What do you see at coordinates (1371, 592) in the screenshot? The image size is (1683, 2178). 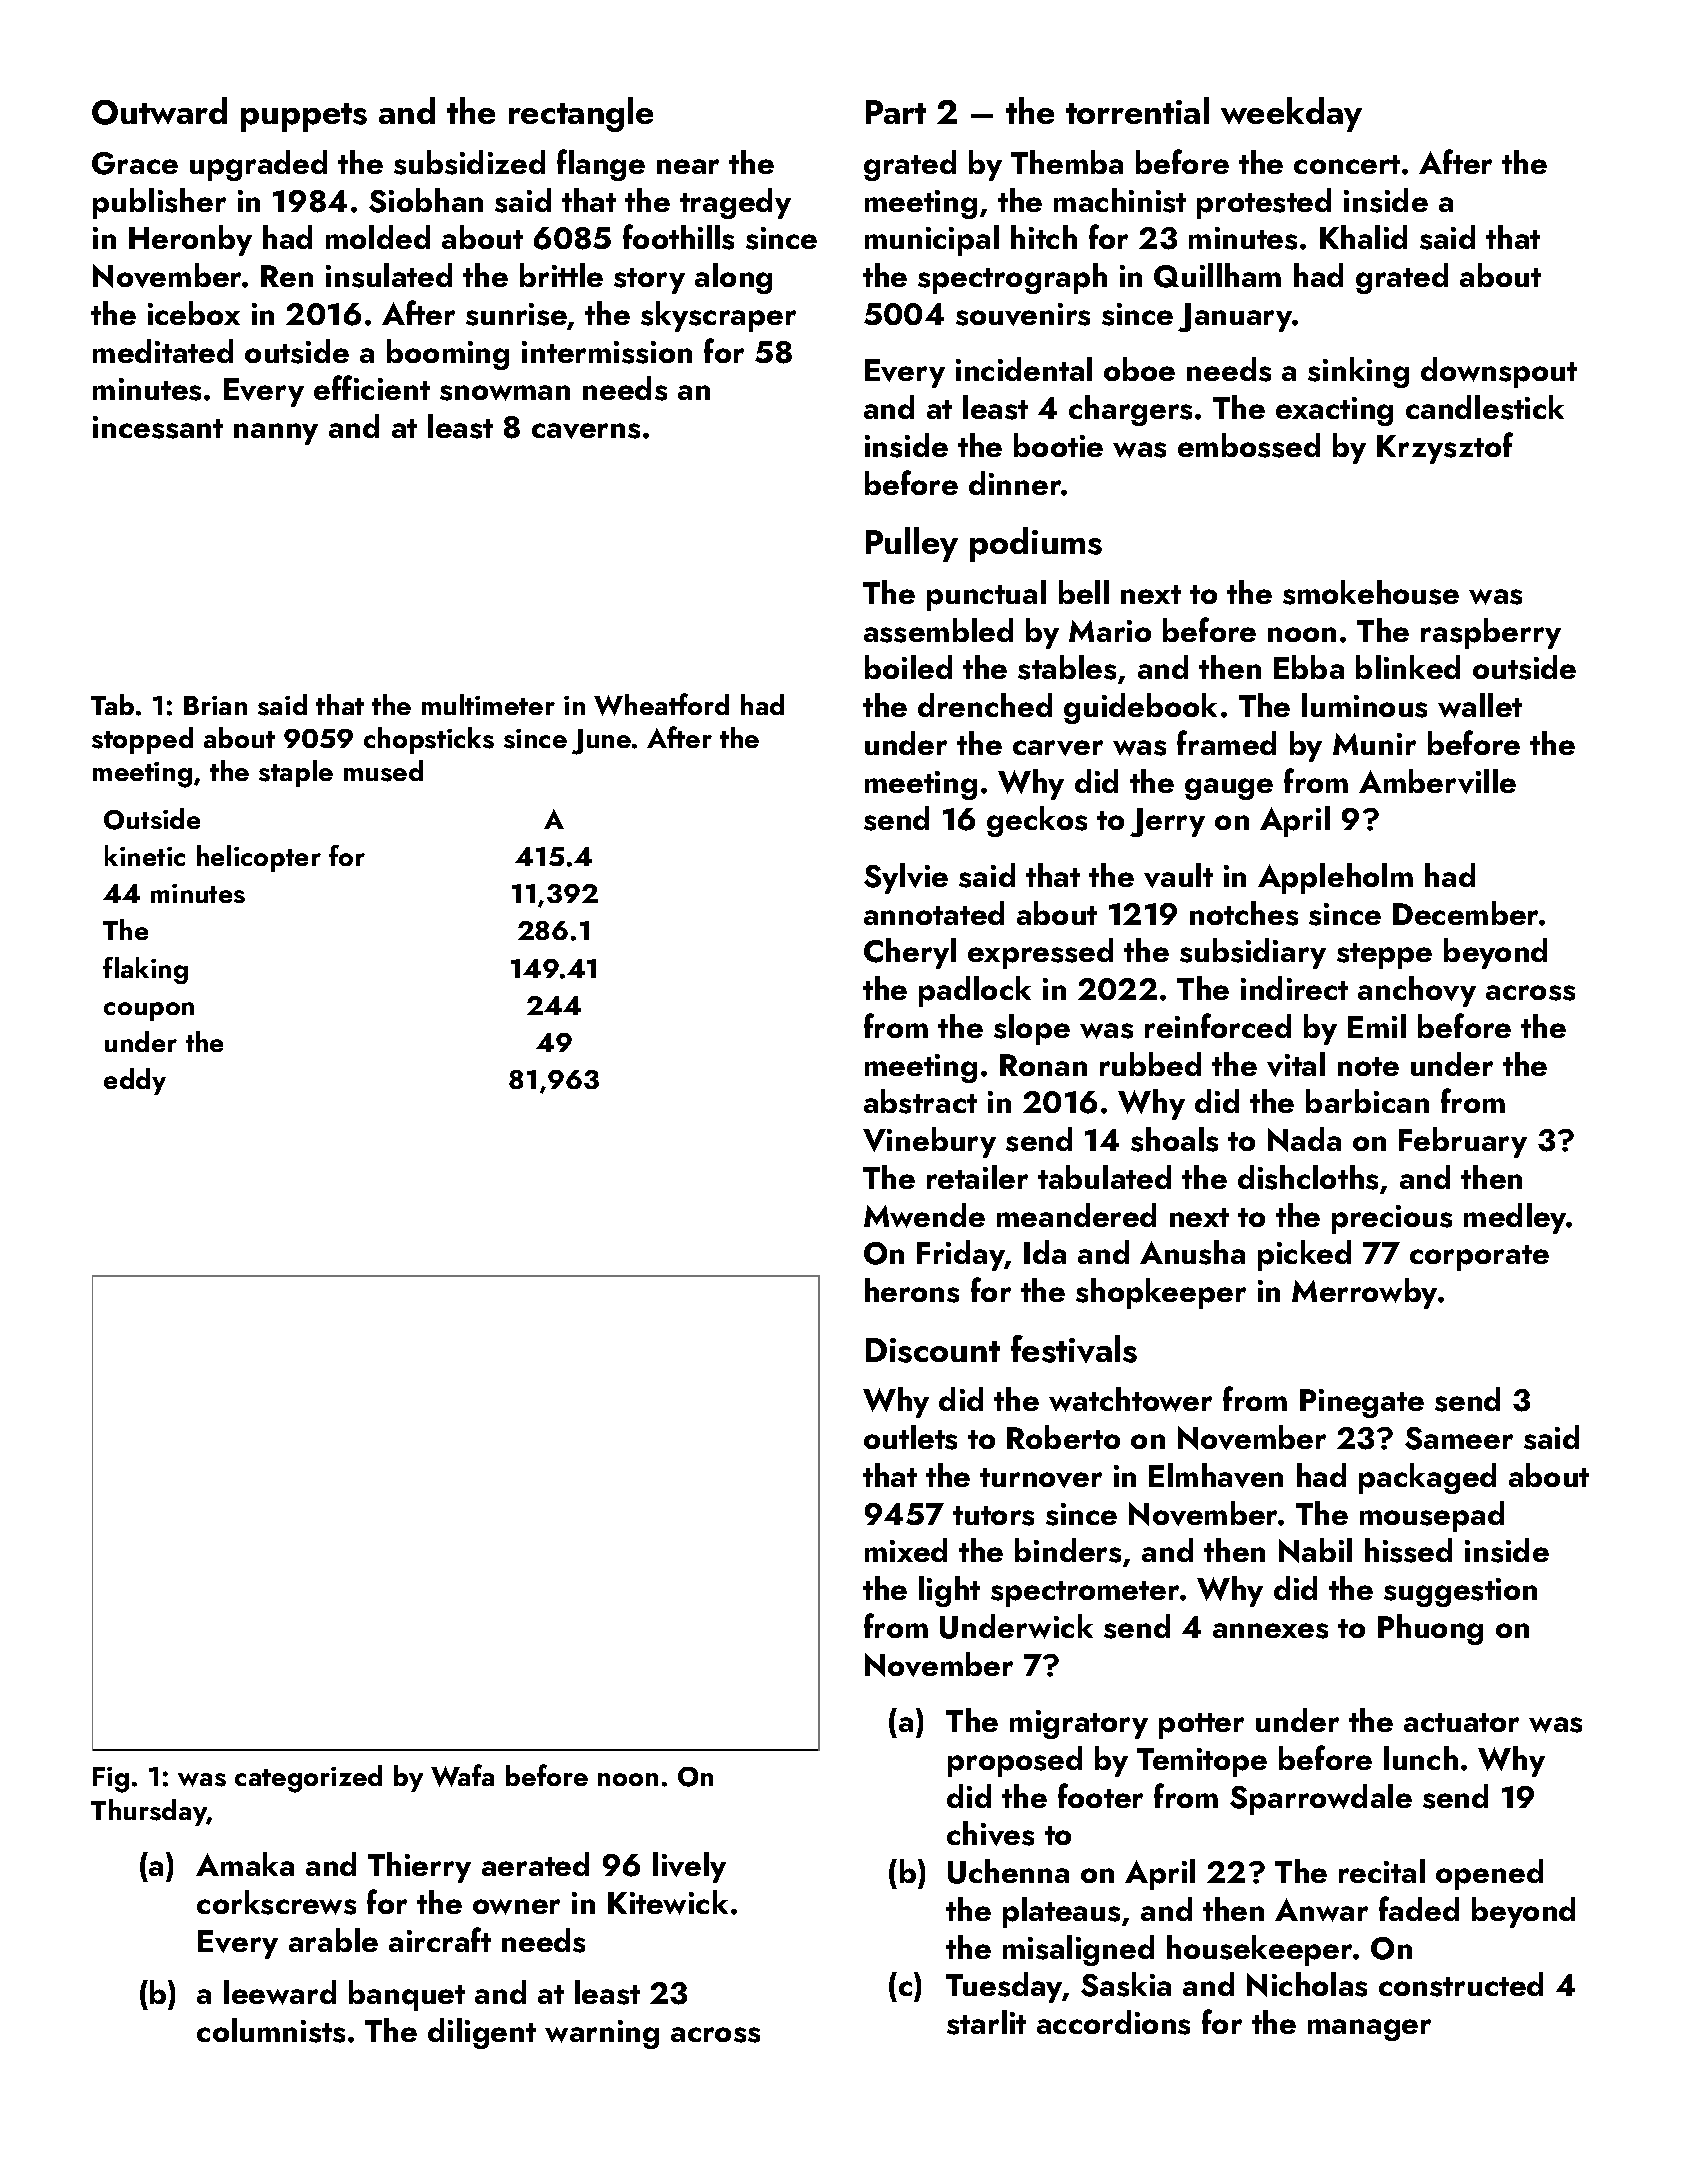 I see `smokehouse` at bounding box center [1371, 592].
